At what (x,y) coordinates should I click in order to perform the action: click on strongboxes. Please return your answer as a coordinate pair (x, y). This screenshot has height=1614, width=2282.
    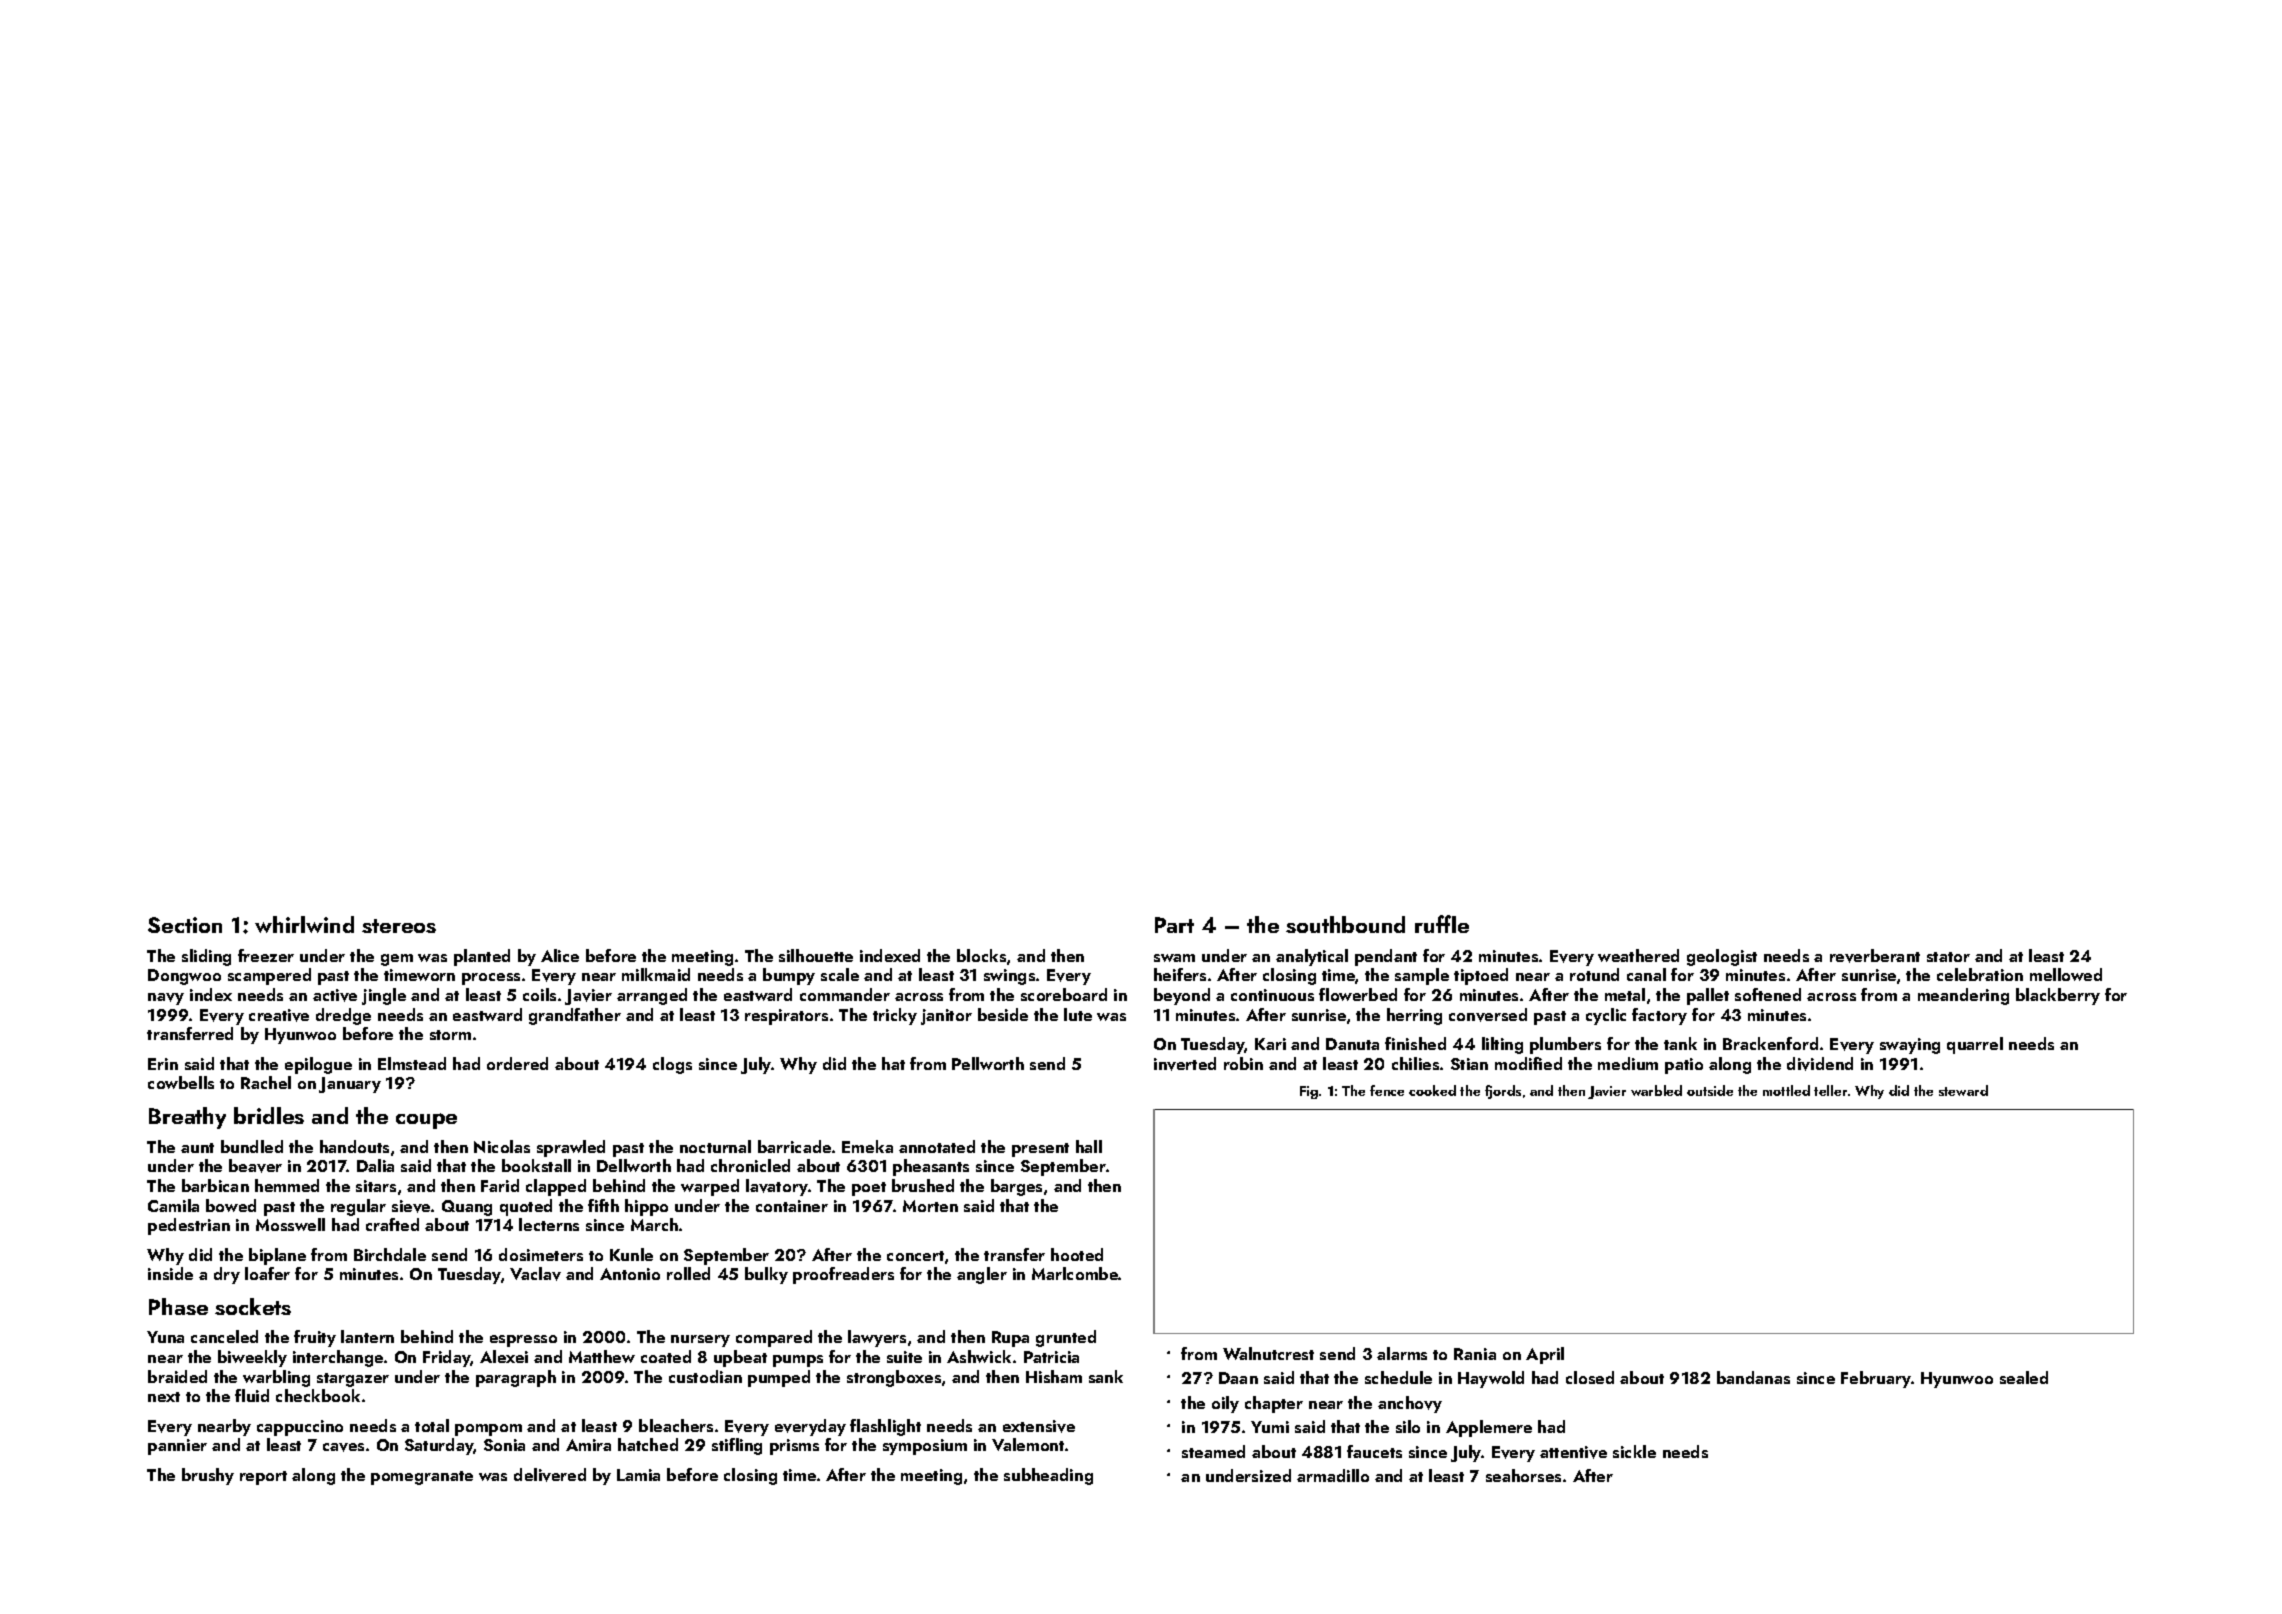
    Looking at the image, I should click on (894, 1378).
